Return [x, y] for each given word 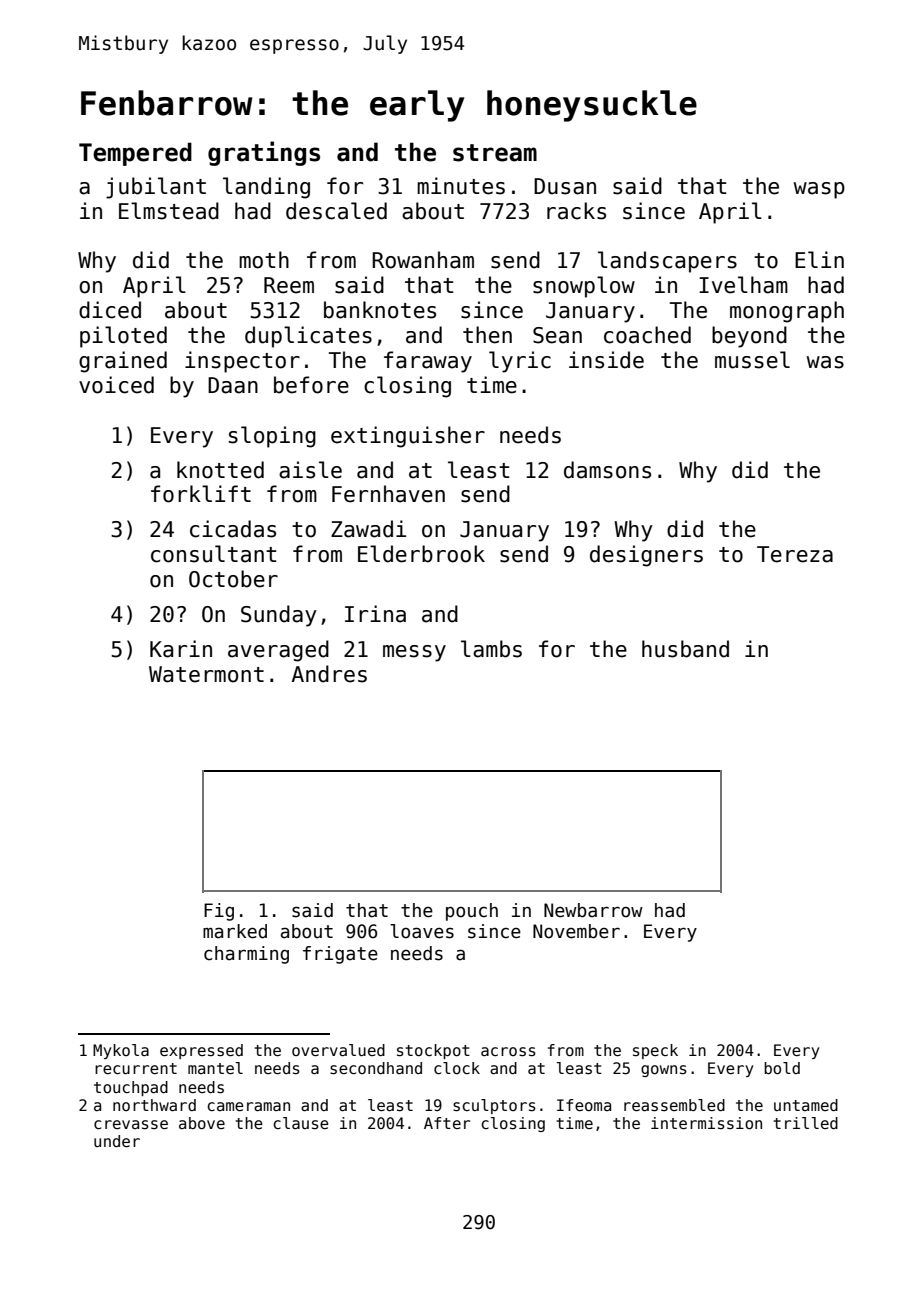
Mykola [121, 1051]
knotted [220, 470]
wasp [819, 190]
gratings [264, 153]
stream [495, 153]
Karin [181, 649]
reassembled [674, 1105]
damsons [607, 470]
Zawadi [368, 529]
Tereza [795, 554]
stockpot [433, 1051]
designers [646, 556]
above [202, 1123]
